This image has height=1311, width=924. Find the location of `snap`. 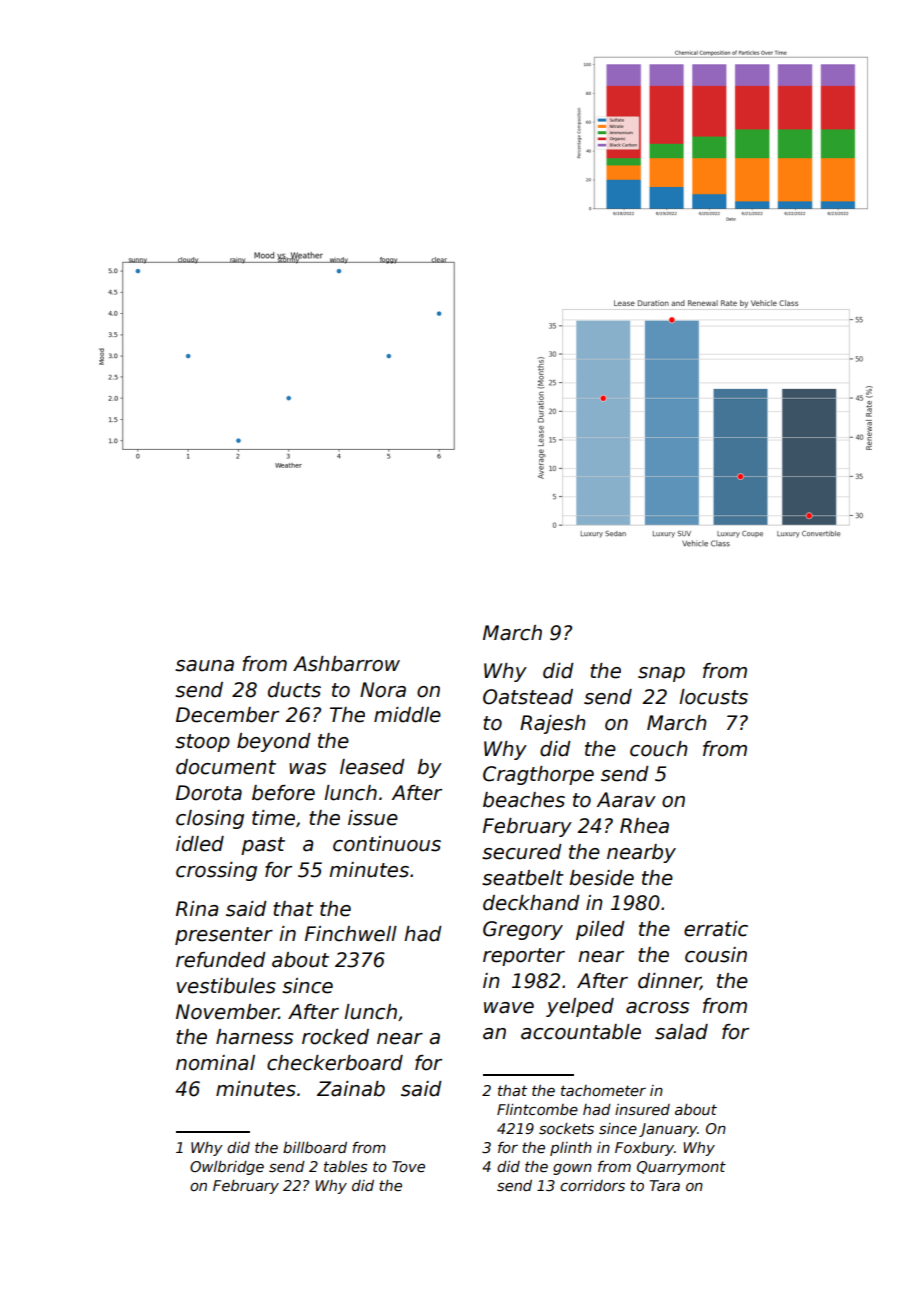

snap is located at coordinates (661, 674).
